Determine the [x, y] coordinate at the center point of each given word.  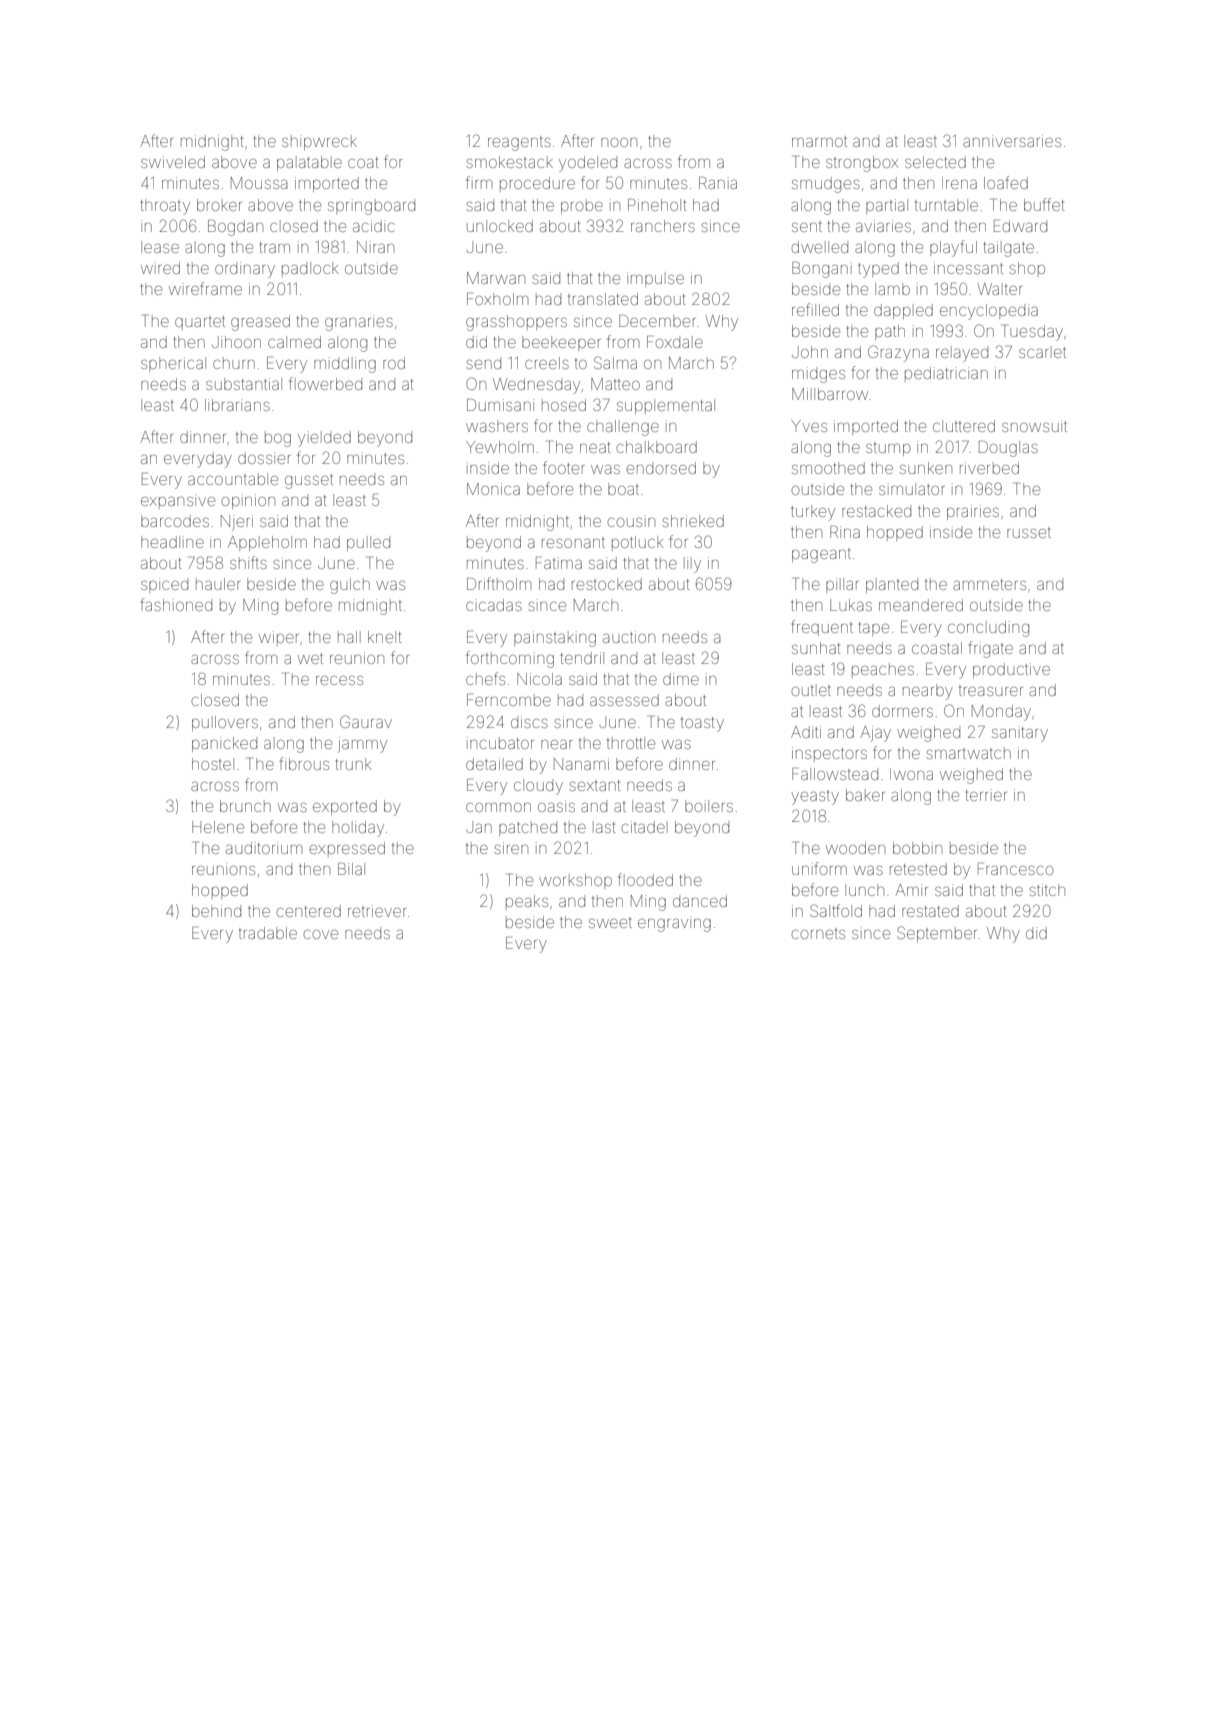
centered [309, 911]
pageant [821, 556]
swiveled [173, 162]
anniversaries [1012, 141]
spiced [164, 585]
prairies [973, 512]
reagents [519, 144]
